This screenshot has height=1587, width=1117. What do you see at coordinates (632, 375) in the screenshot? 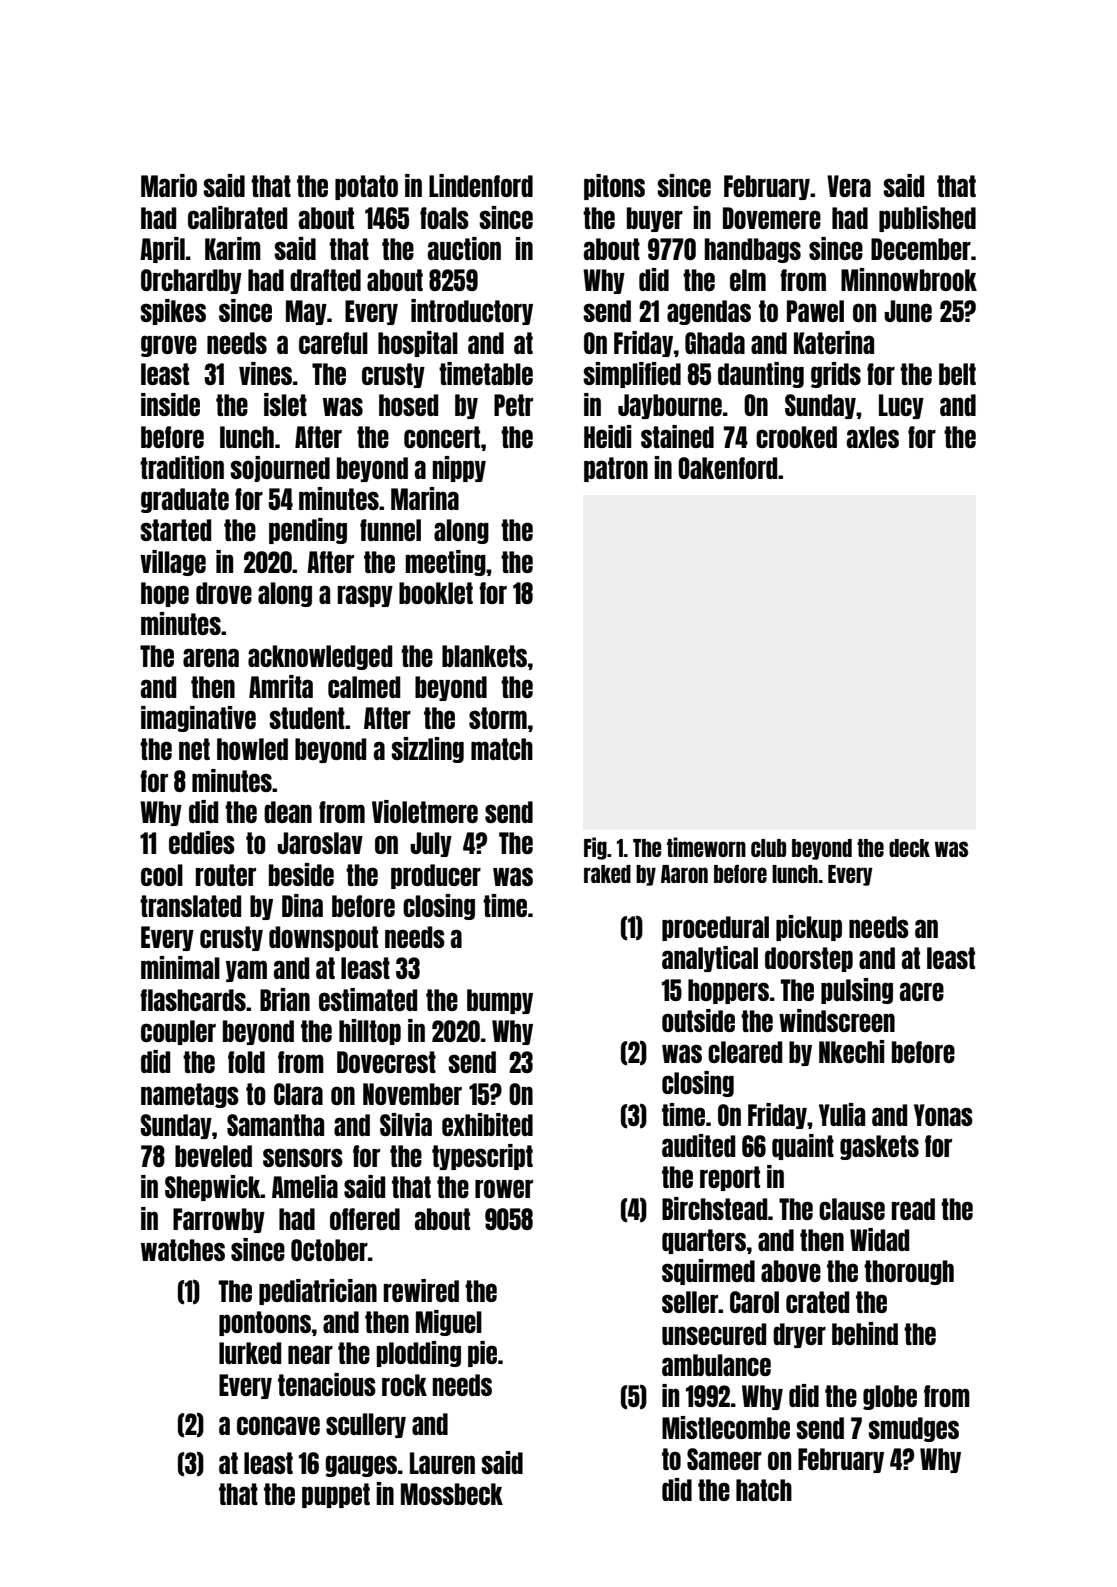
I see `simplified` at bounding box center [632, 375].
